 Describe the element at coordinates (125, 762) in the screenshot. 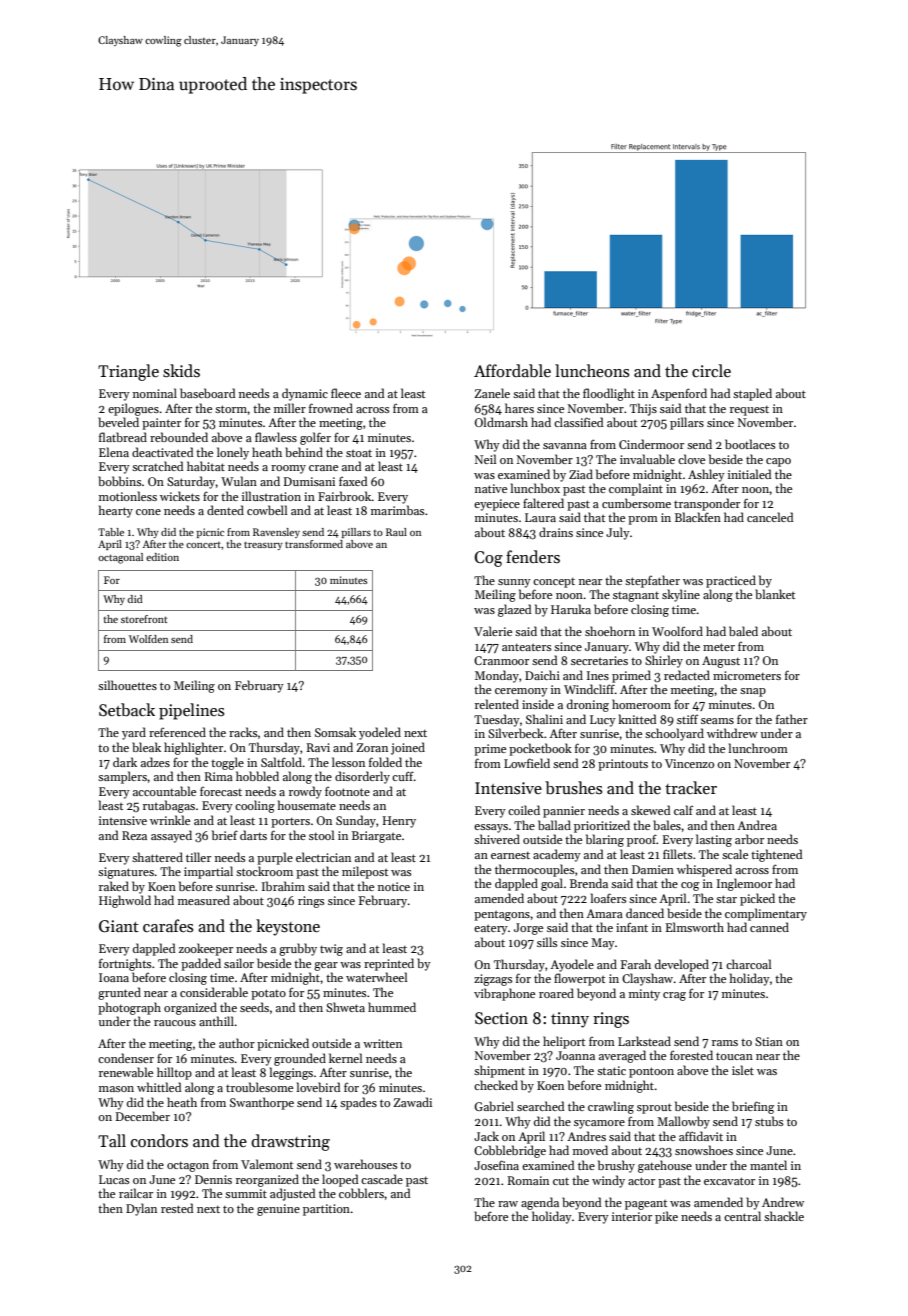

I see `dark` at that location.
